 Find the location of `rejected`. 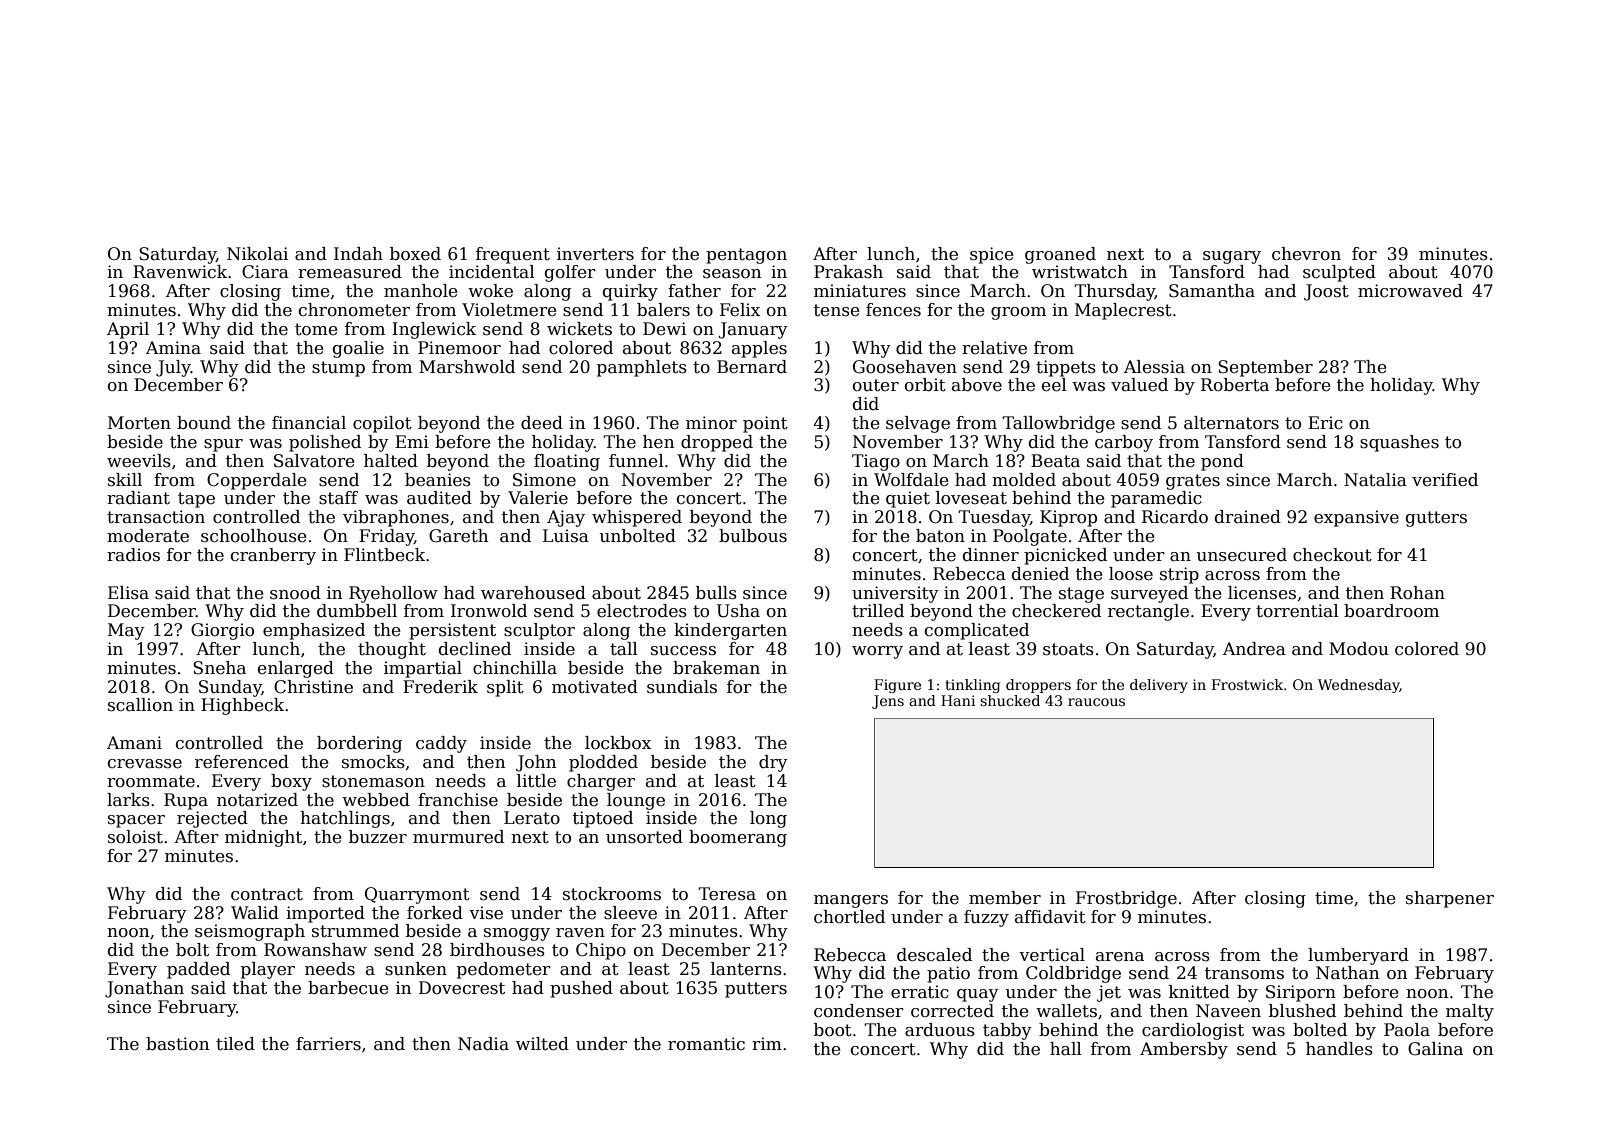

rejected is located at coordinates (212, 819).
